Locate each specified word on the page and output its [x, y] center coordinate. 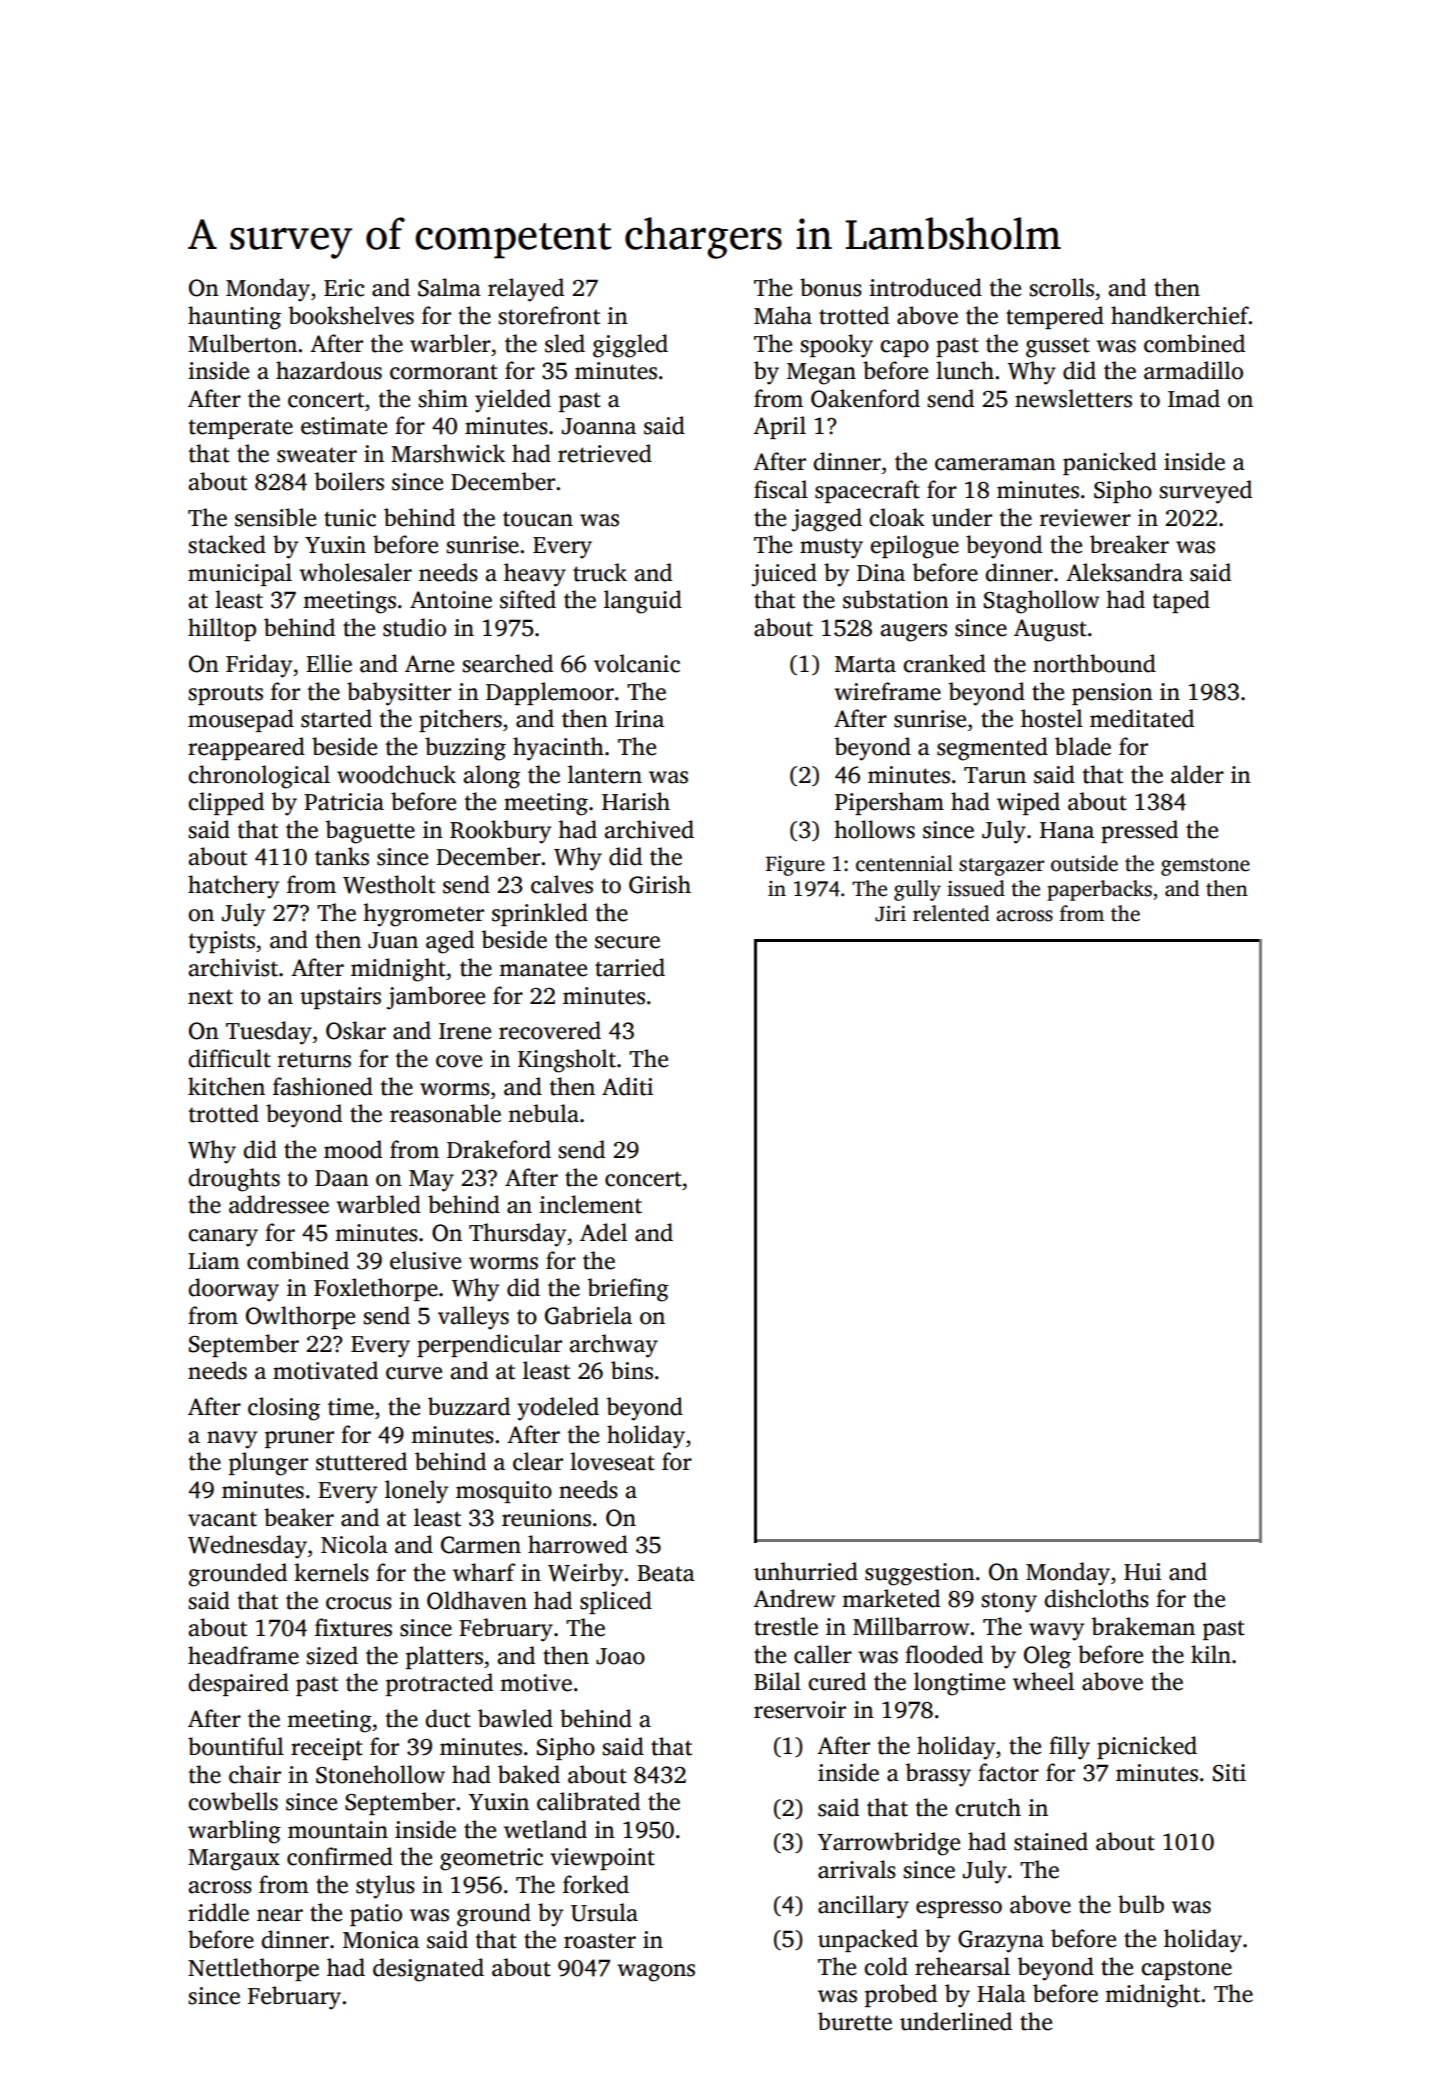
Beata [666, 1573]
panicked [1110, 463]
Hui [1142, 1572]
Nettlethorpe [253, 1969]
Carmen [481, 1545]
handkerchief [1180, 315]
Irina [639, 719]
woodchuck [396, 774]
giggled [630, 346]
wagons [656, 1973]
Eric [344, 288]
